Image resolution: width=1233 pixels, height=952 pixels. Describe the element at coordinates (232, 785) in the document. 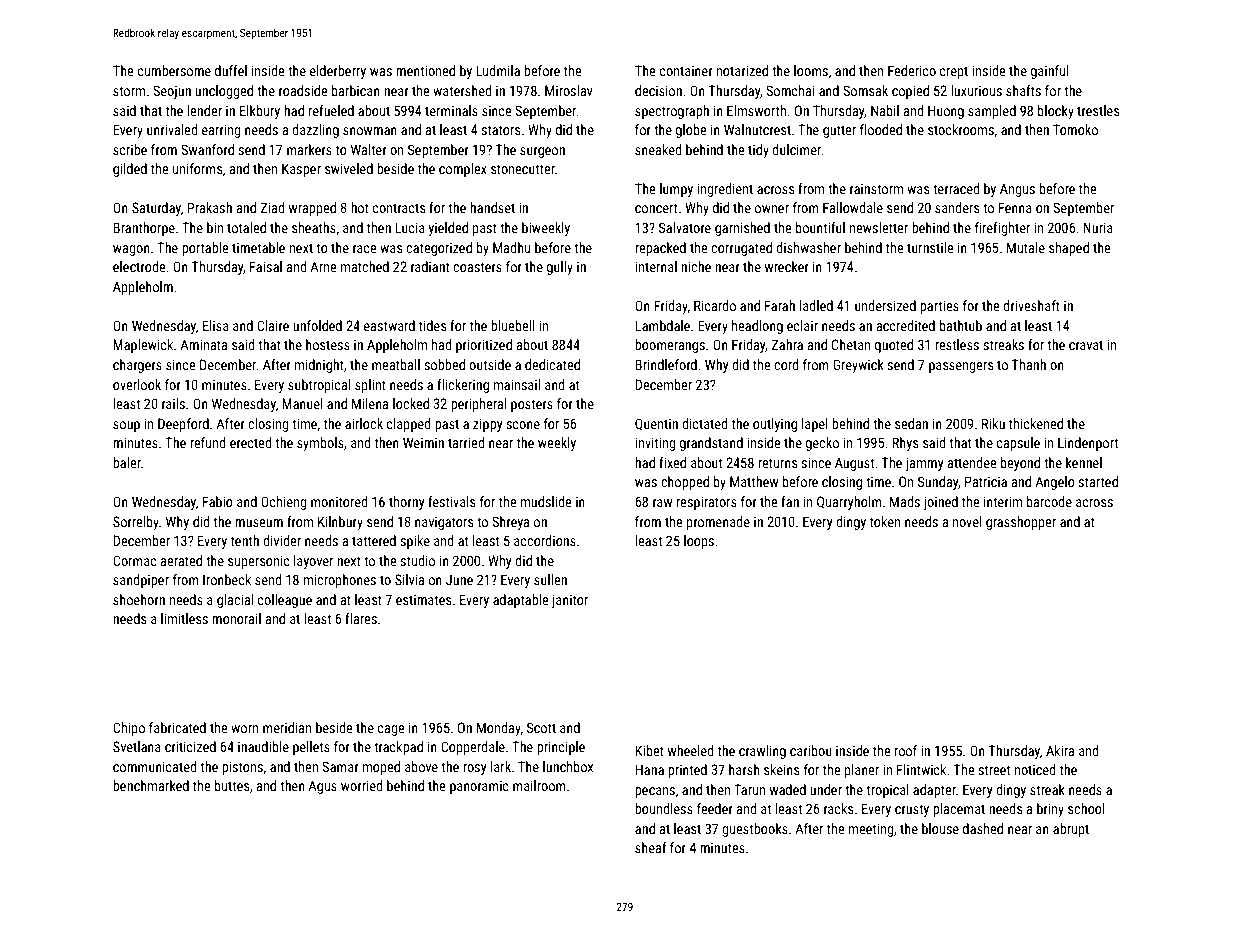

I see `buttes` at that location.
